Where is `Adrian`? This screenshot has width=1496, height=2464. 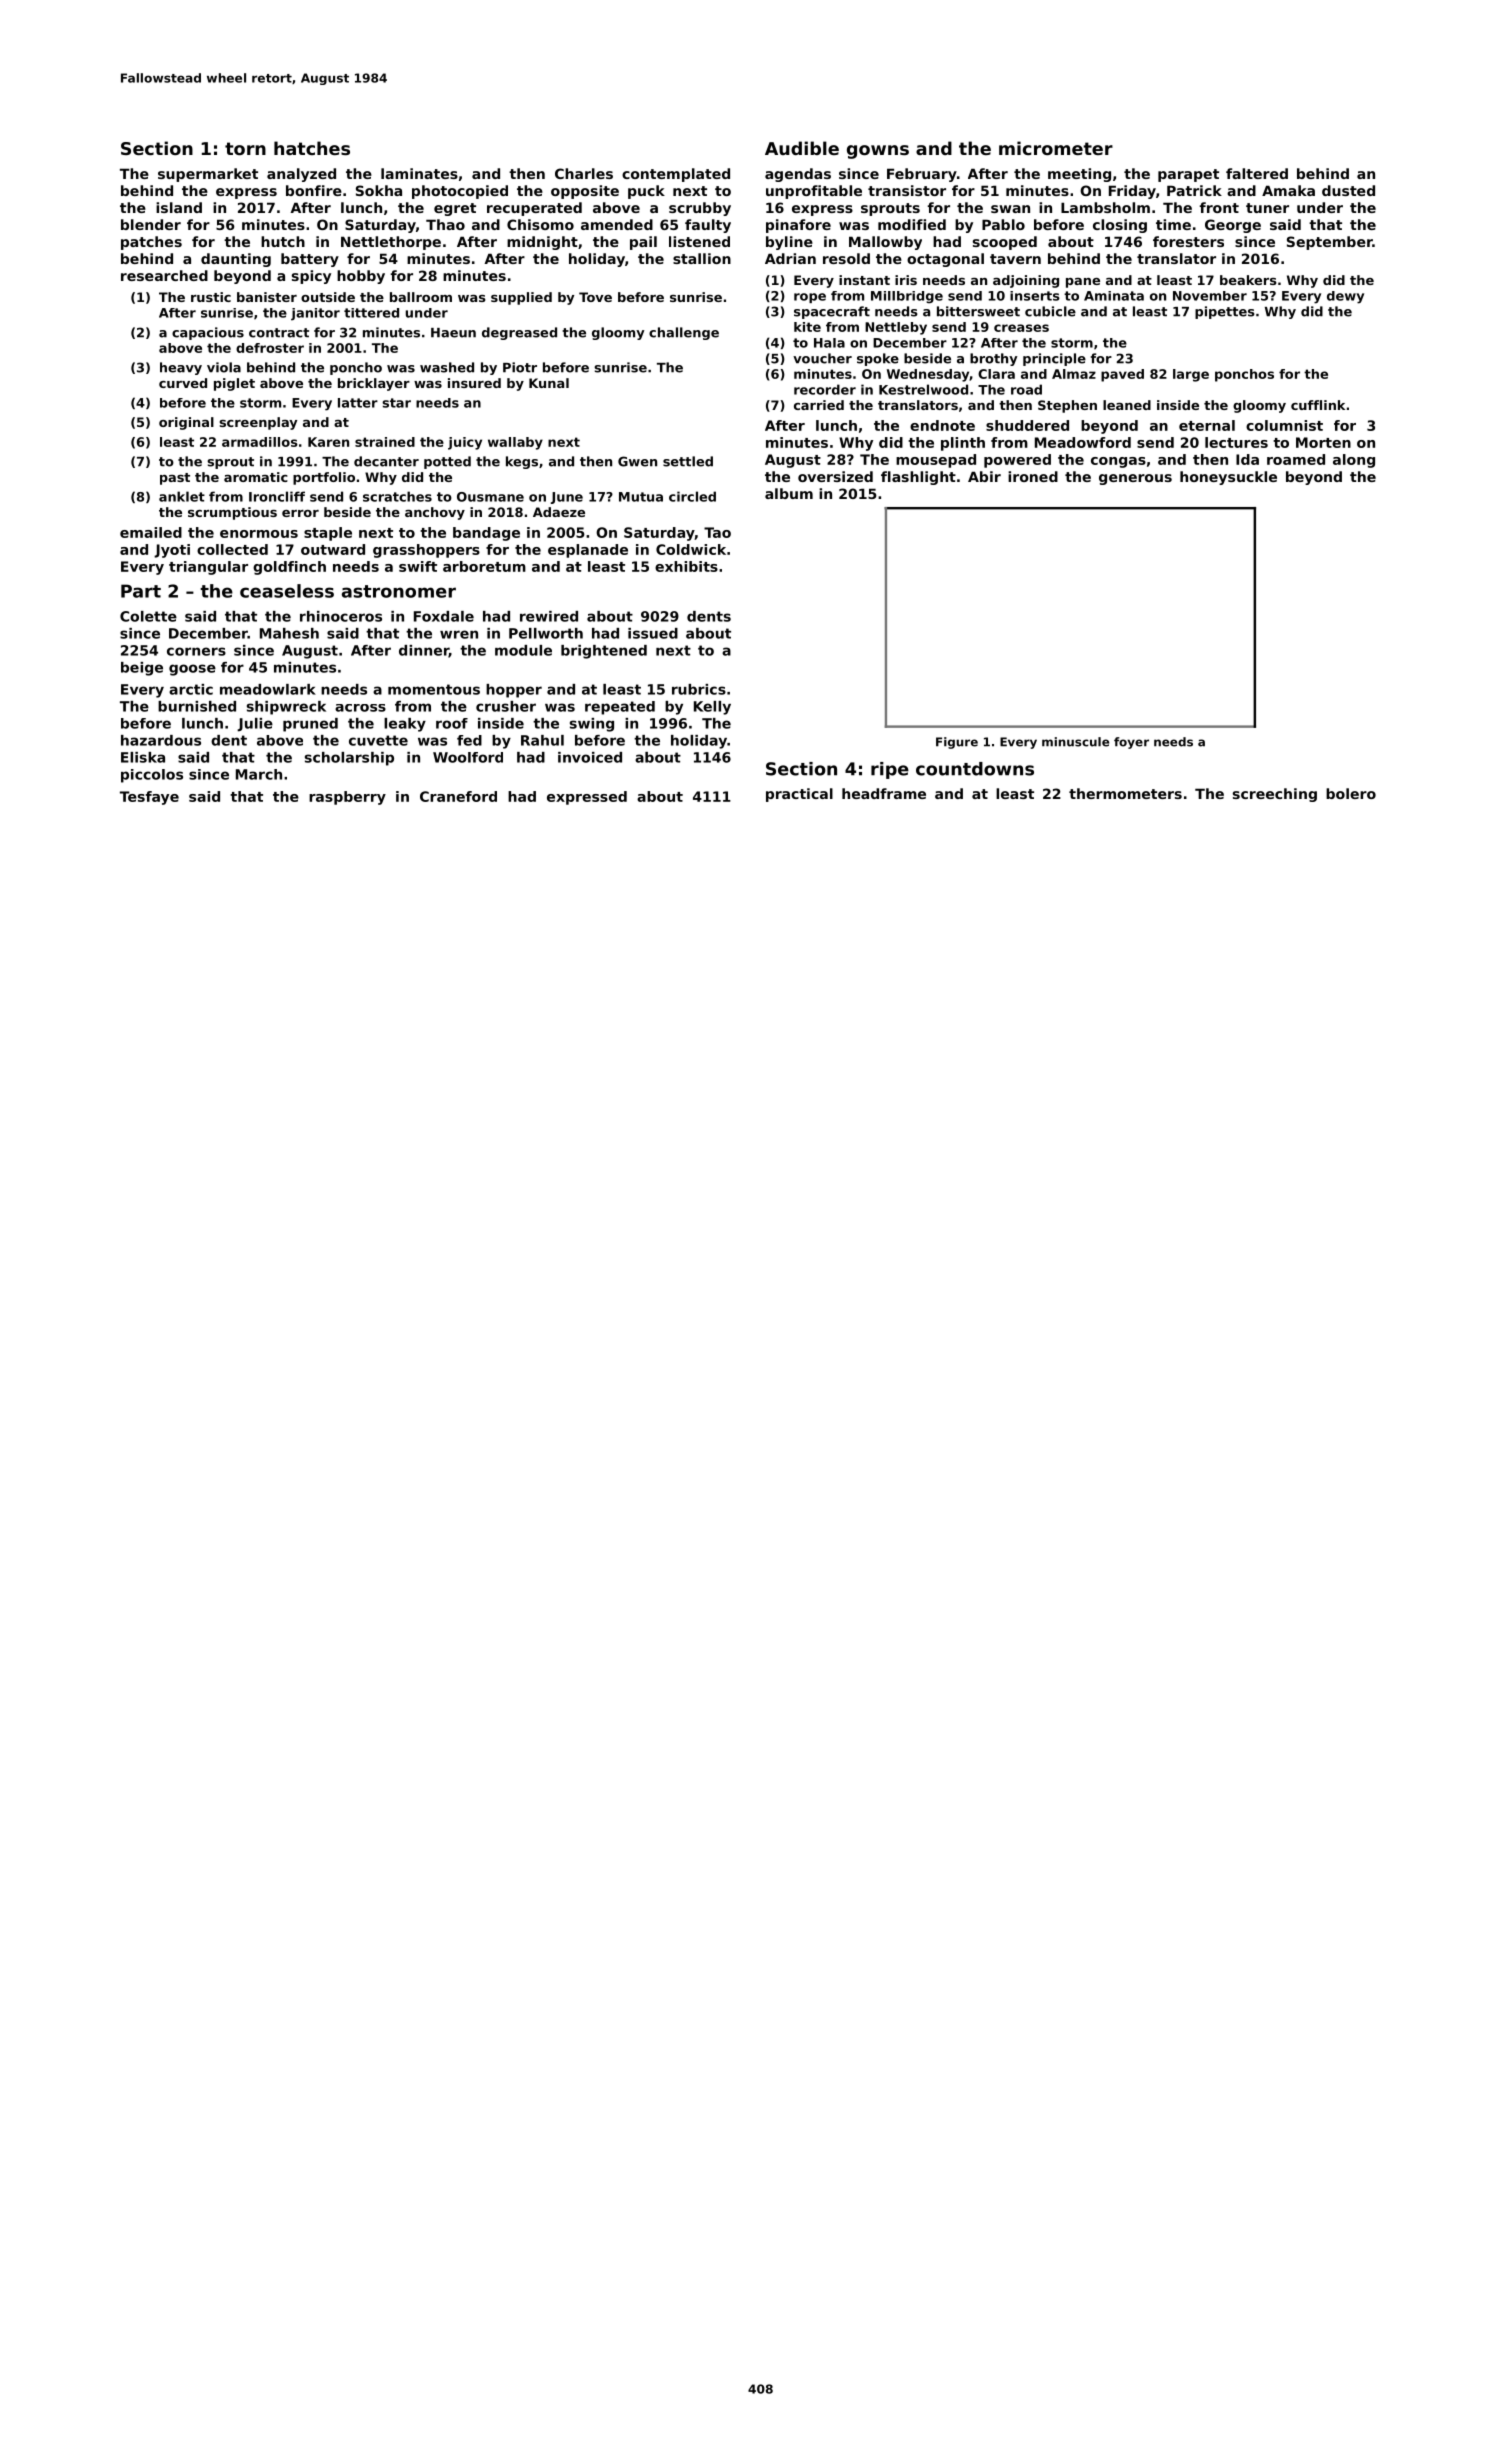
Adrian is located at coordinates (790, 258).
